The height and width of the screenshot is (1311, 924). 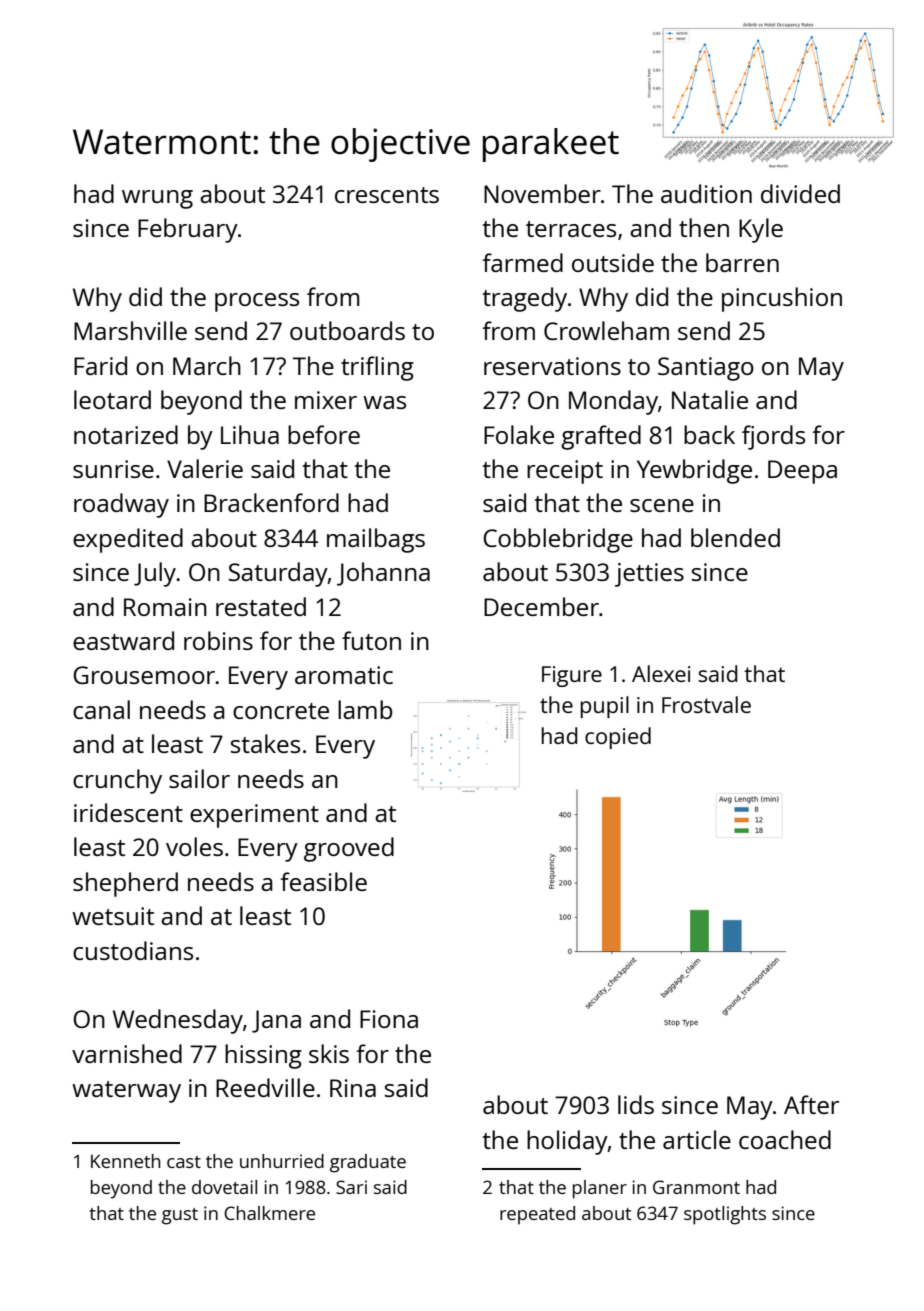 What do you see at coordinates (537, 1215) in the screenshot?
I see `repeated` at bounding box center [537, 1215].
